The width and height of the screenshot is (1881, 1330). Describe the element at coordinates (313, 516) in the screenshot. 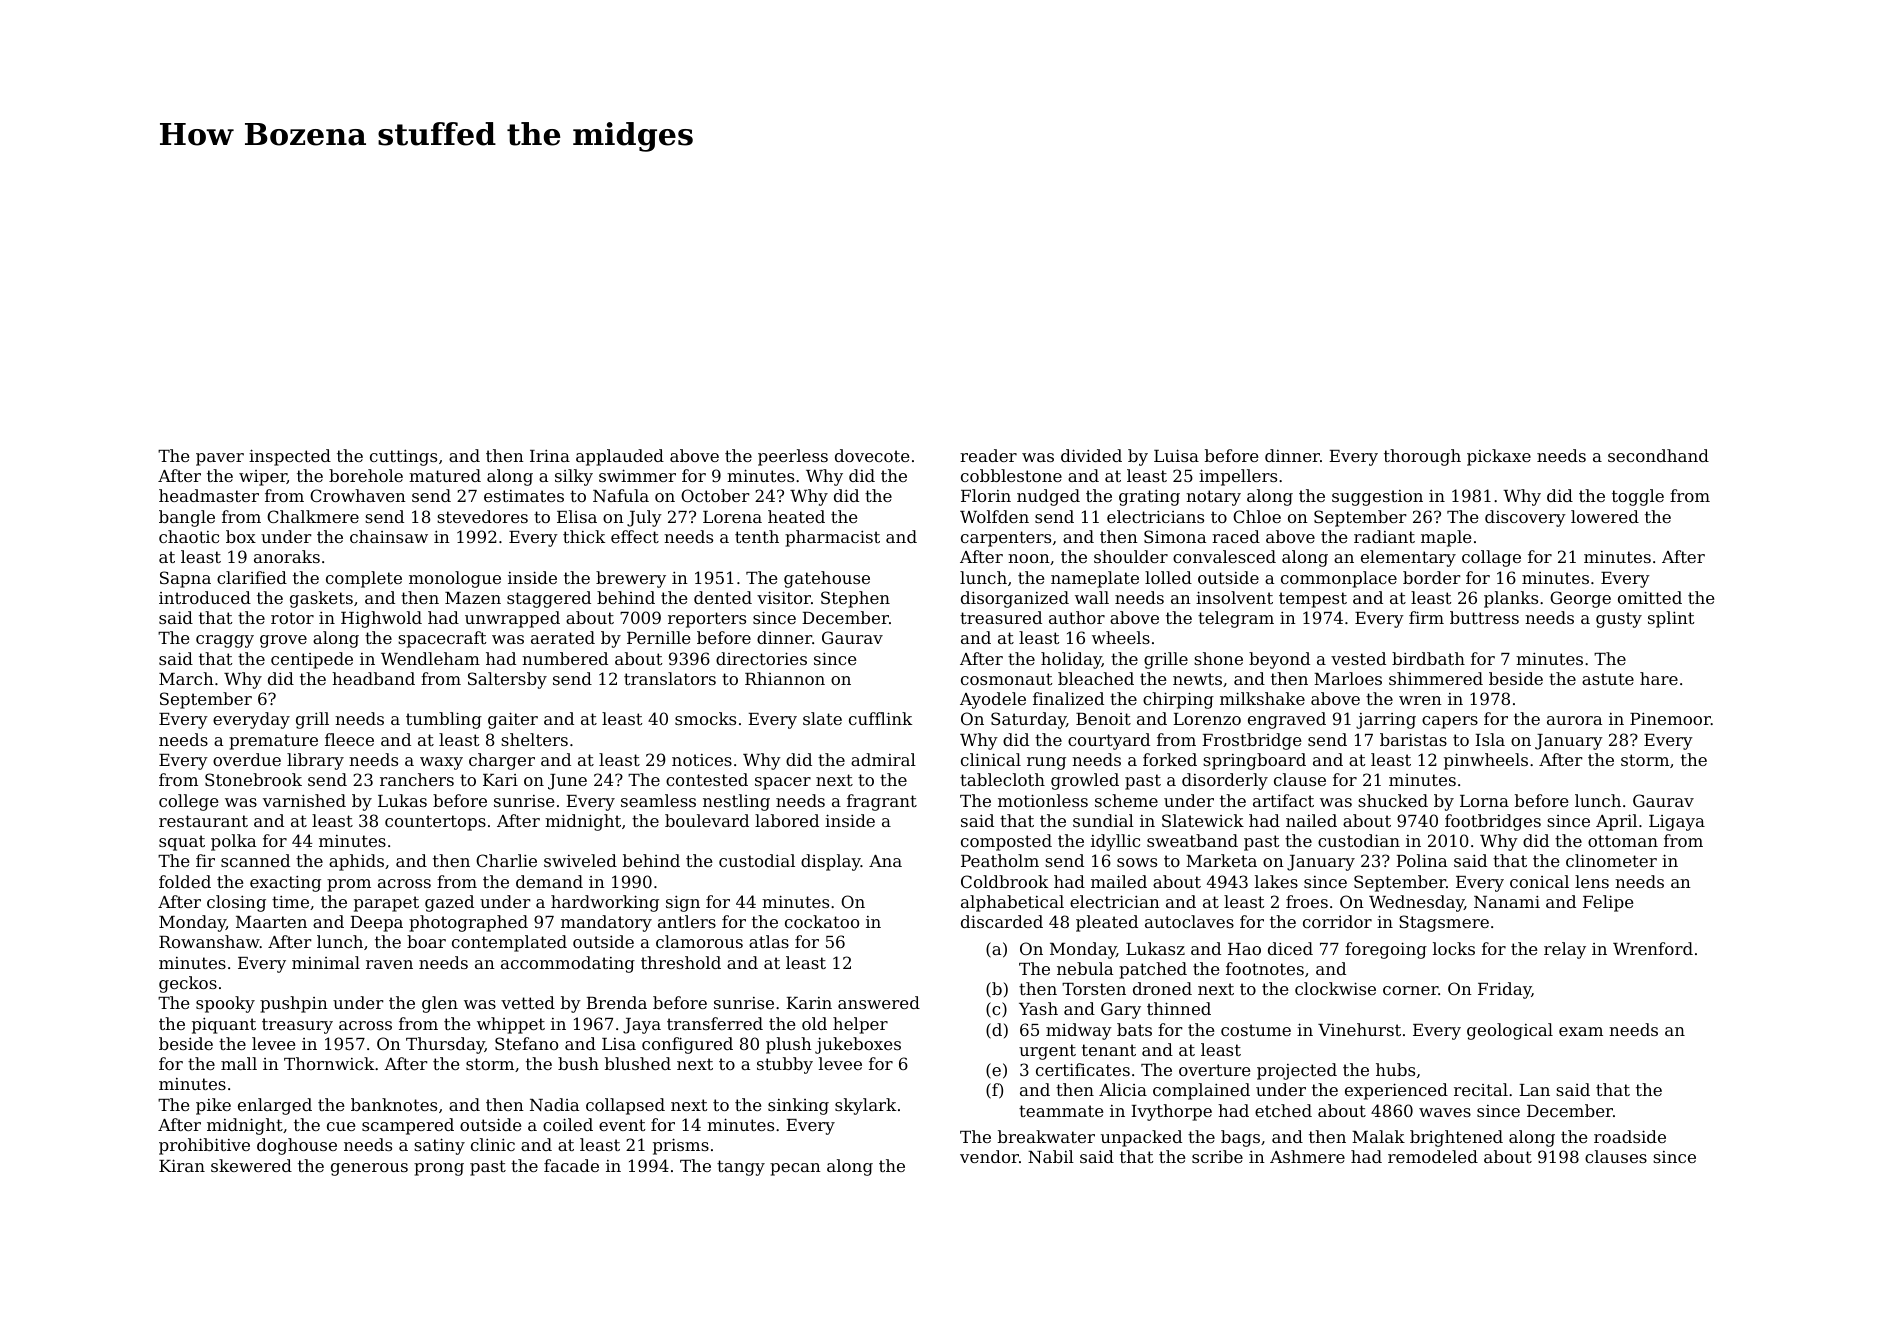

I see `Chalkmere` at that location.
